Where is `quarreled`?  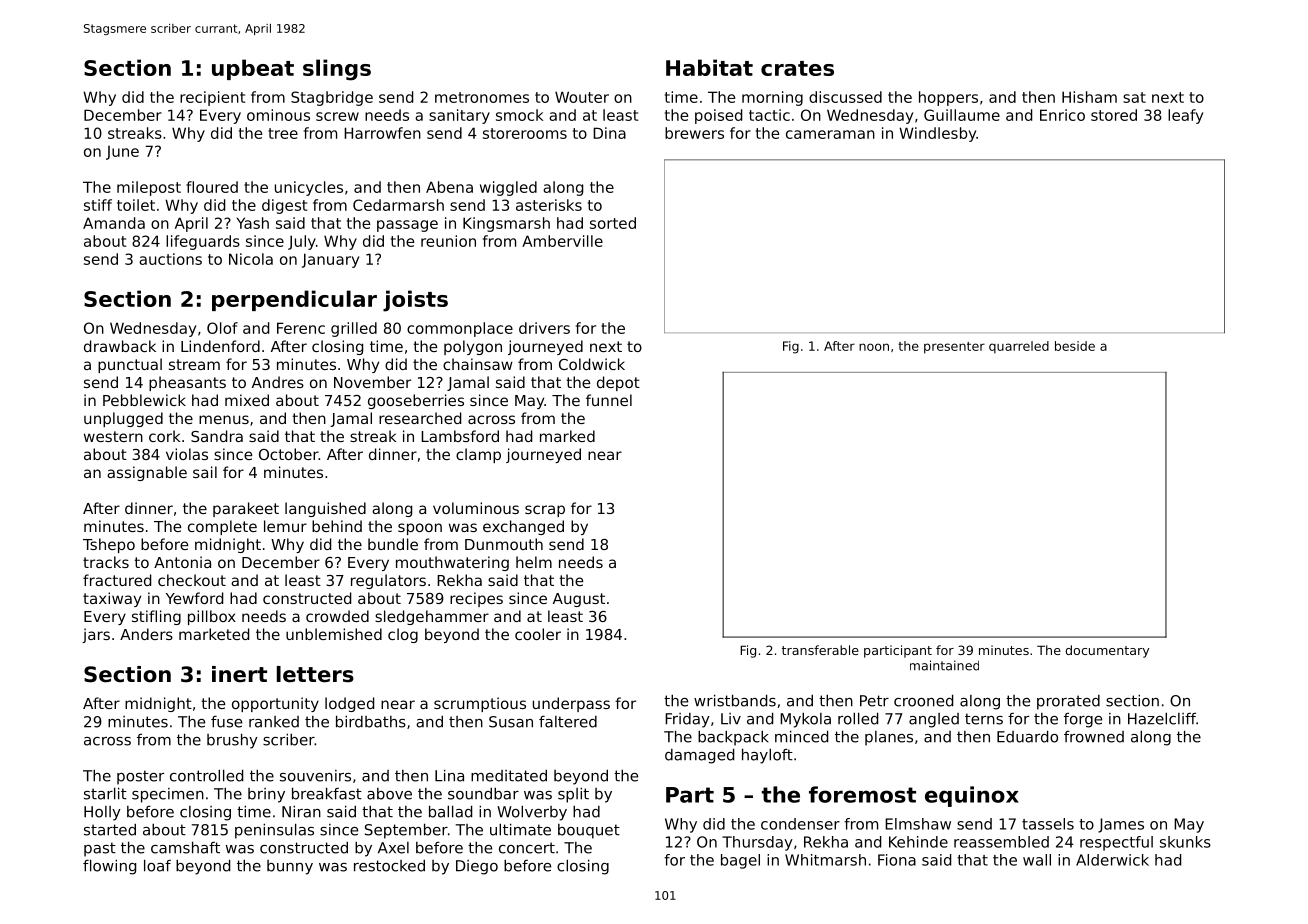
quarreled is located at coordinates (1019, 347).
